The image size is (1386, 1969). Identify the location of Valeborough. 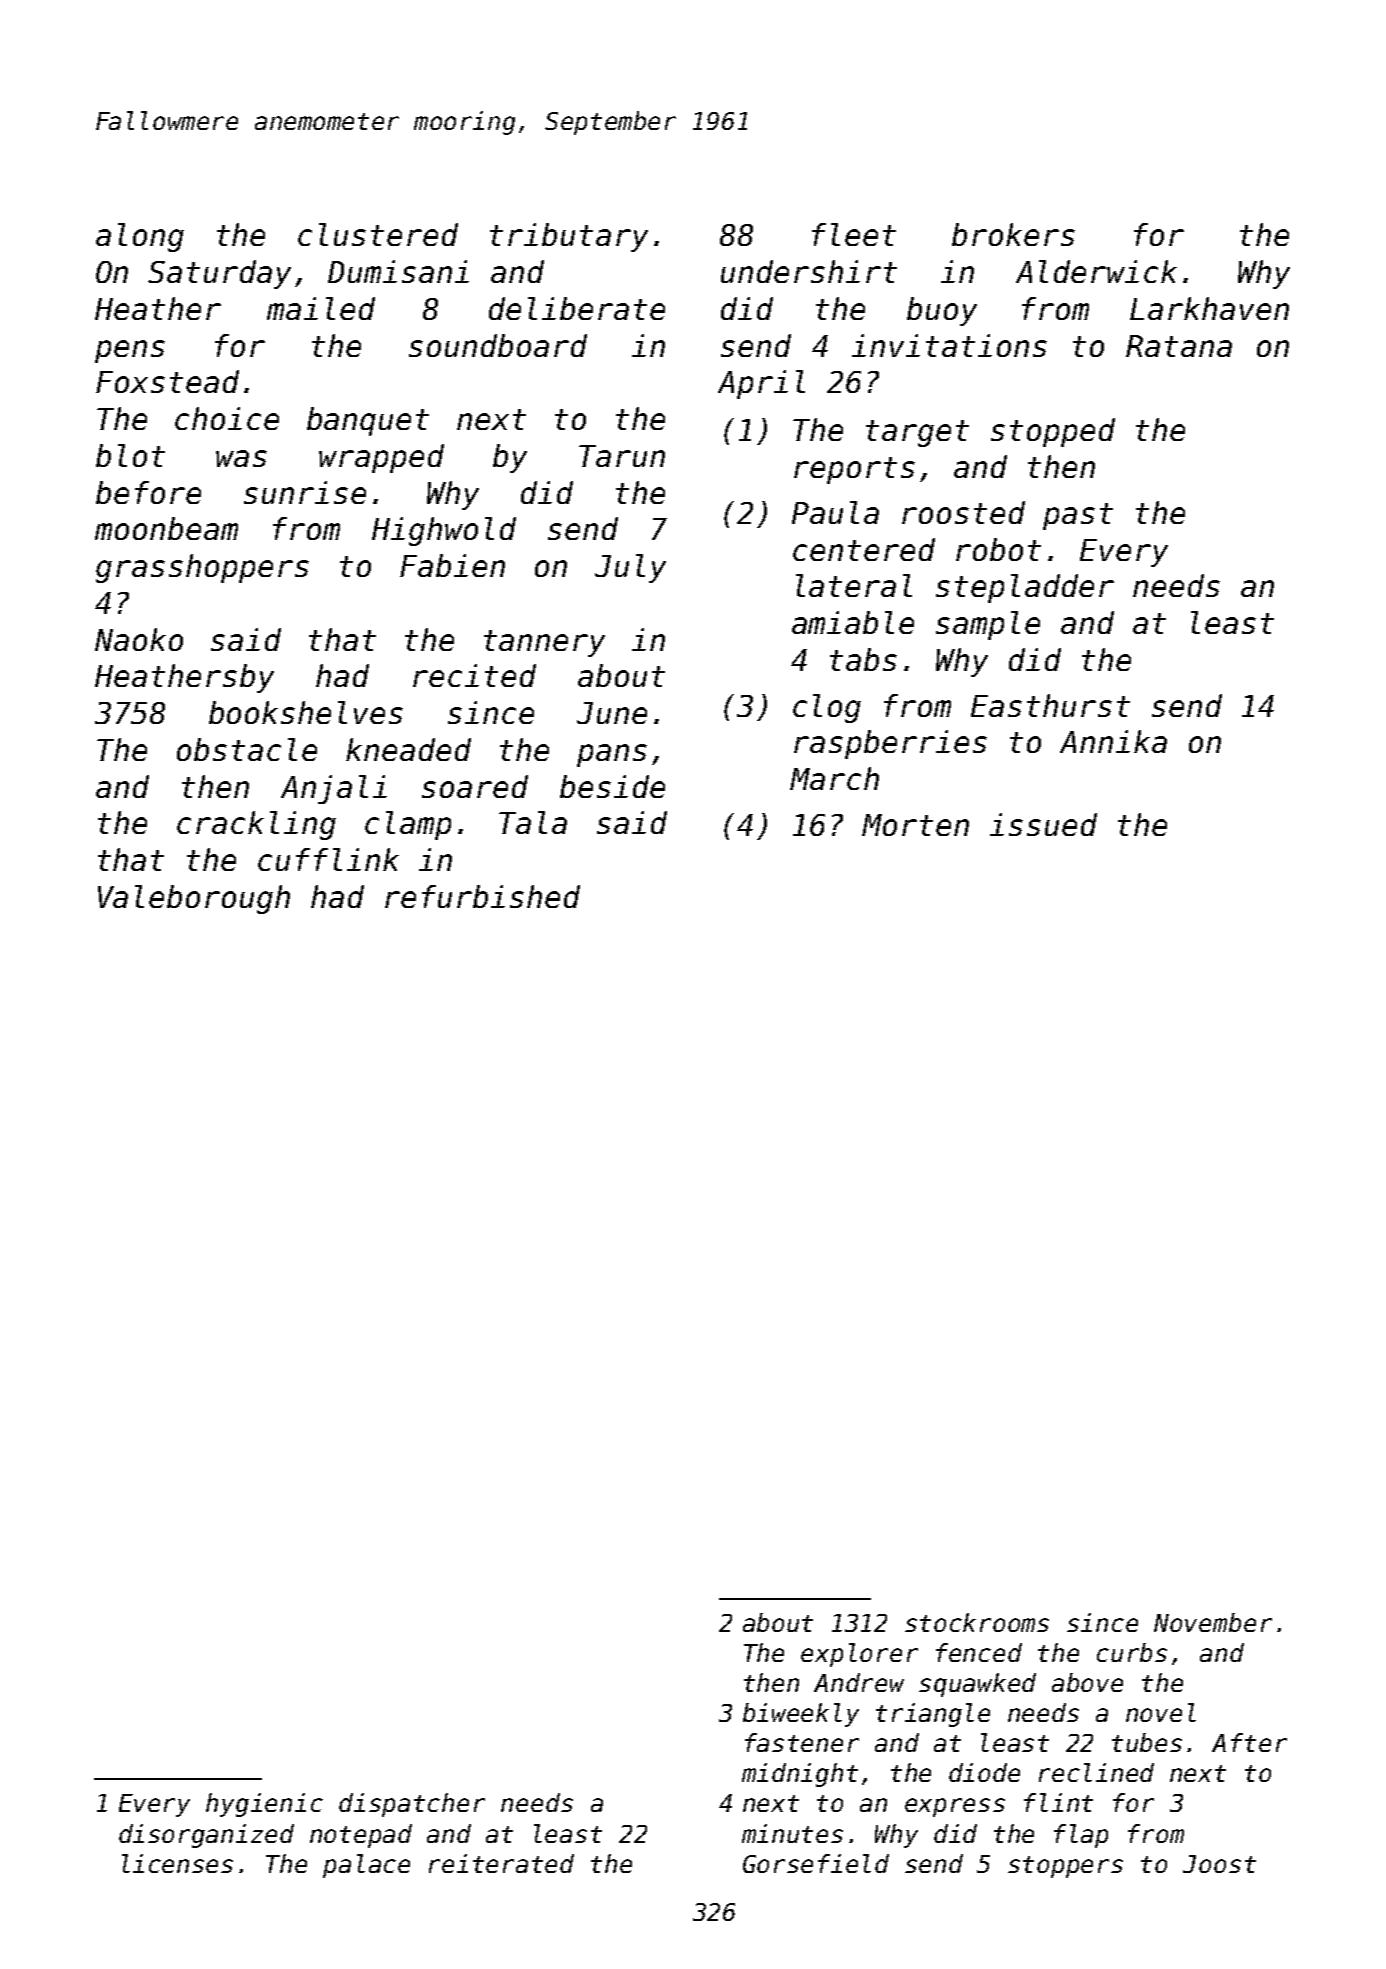
(194, 899).
